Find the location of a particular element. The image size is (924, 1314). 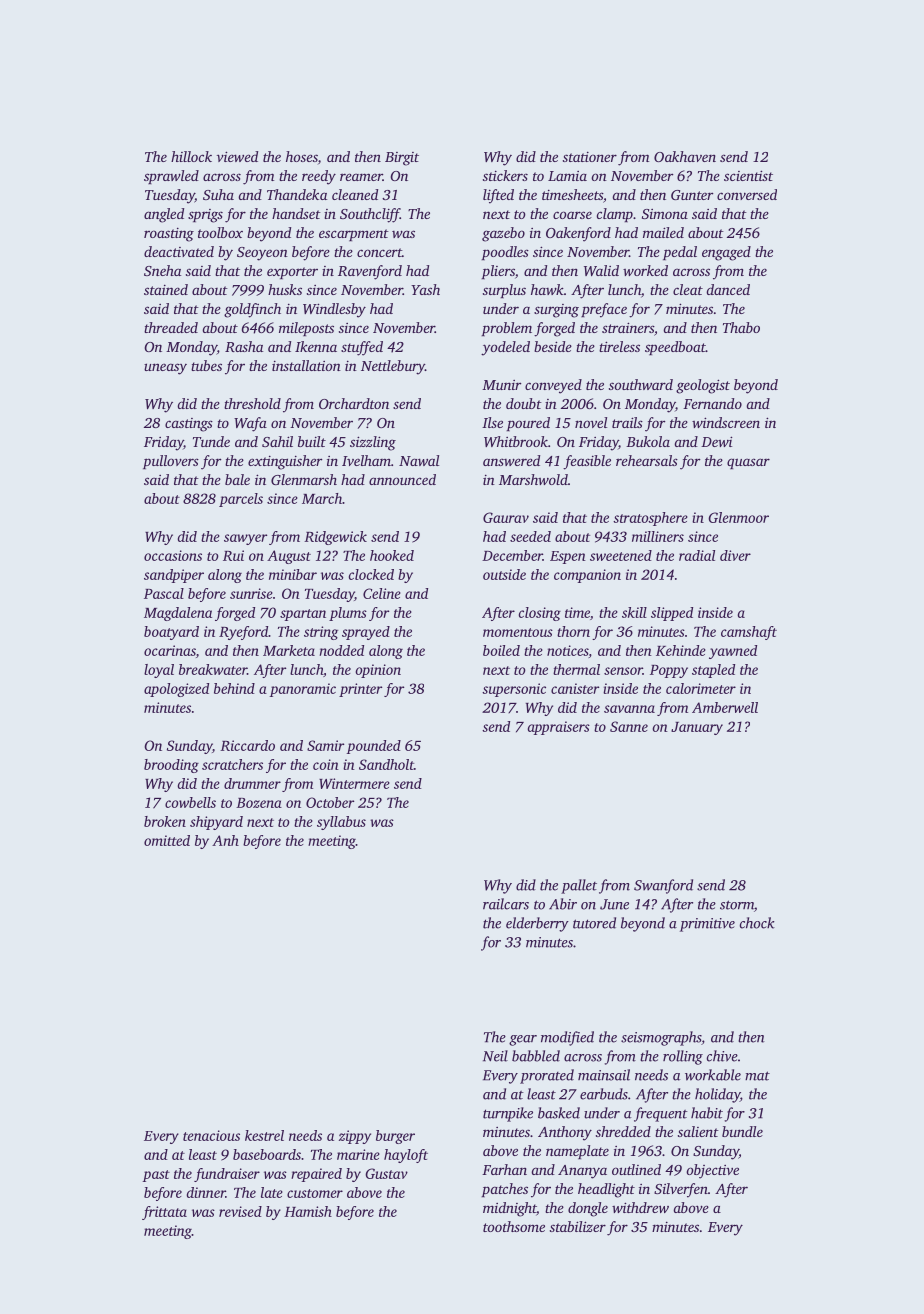

worked is located at coordinates (645, 270).
